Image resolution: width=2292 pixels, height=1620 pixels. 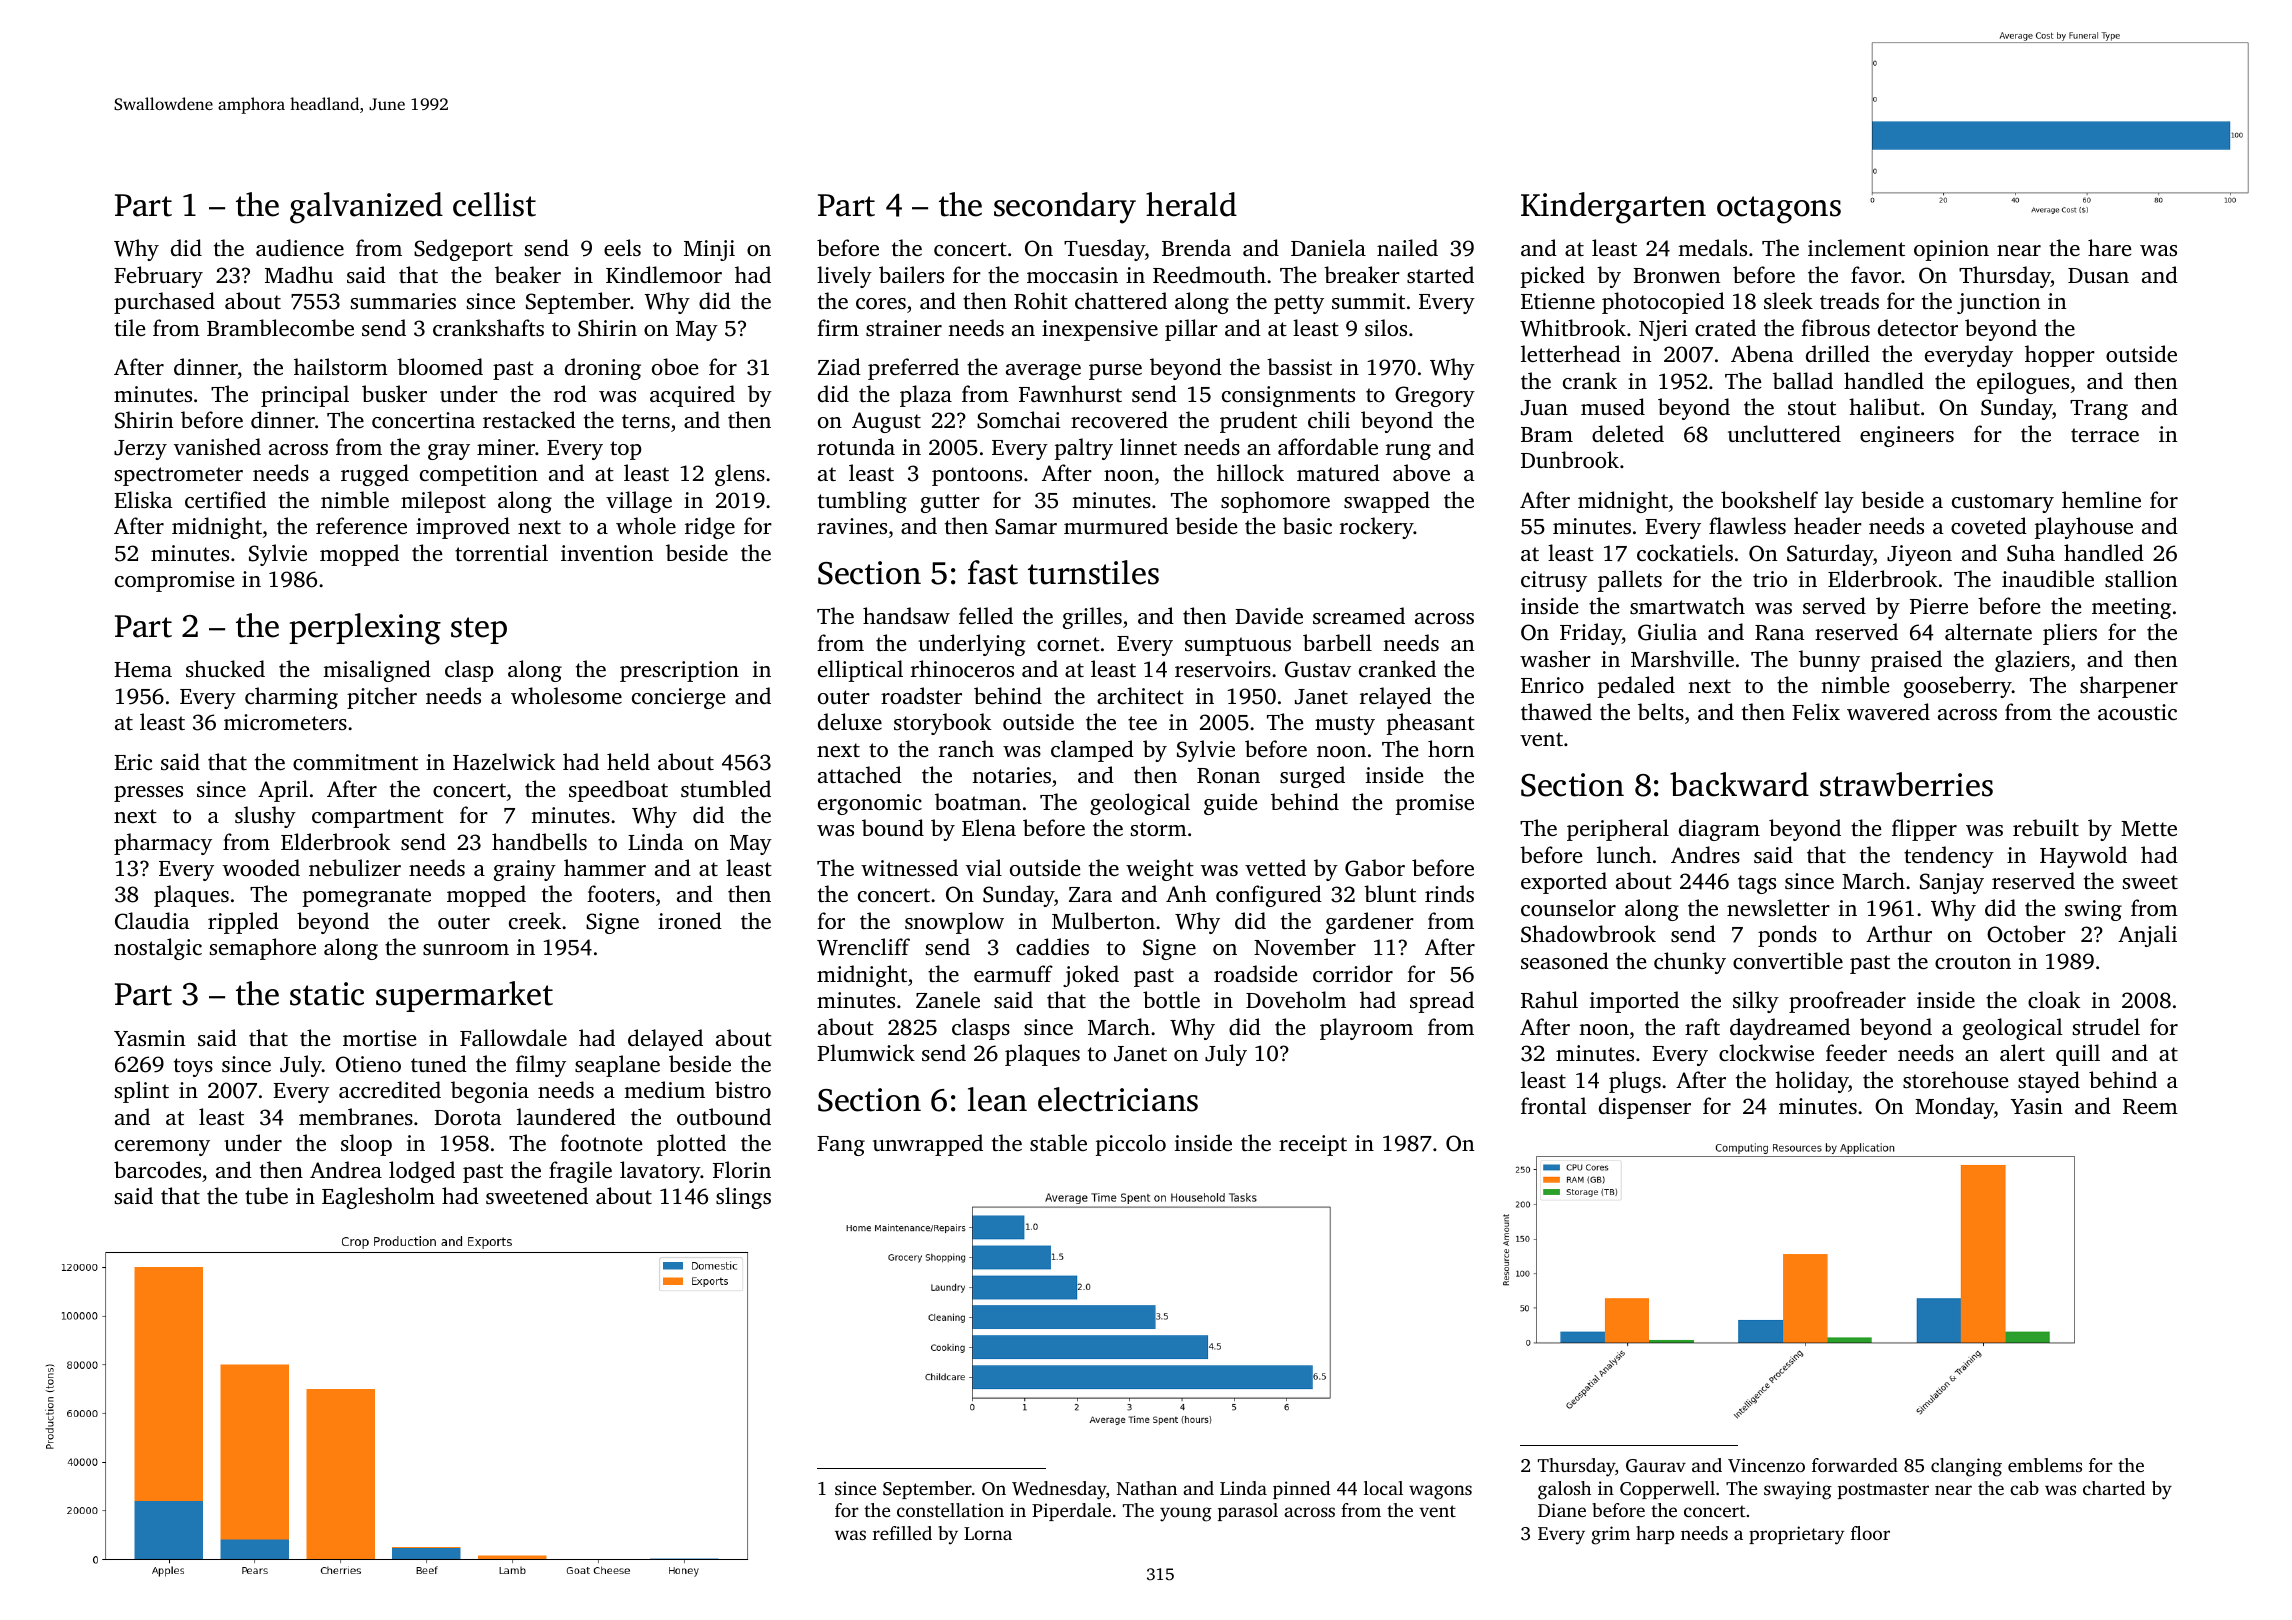 I want to click on Yasin, so click(x=2036, y=1106).
